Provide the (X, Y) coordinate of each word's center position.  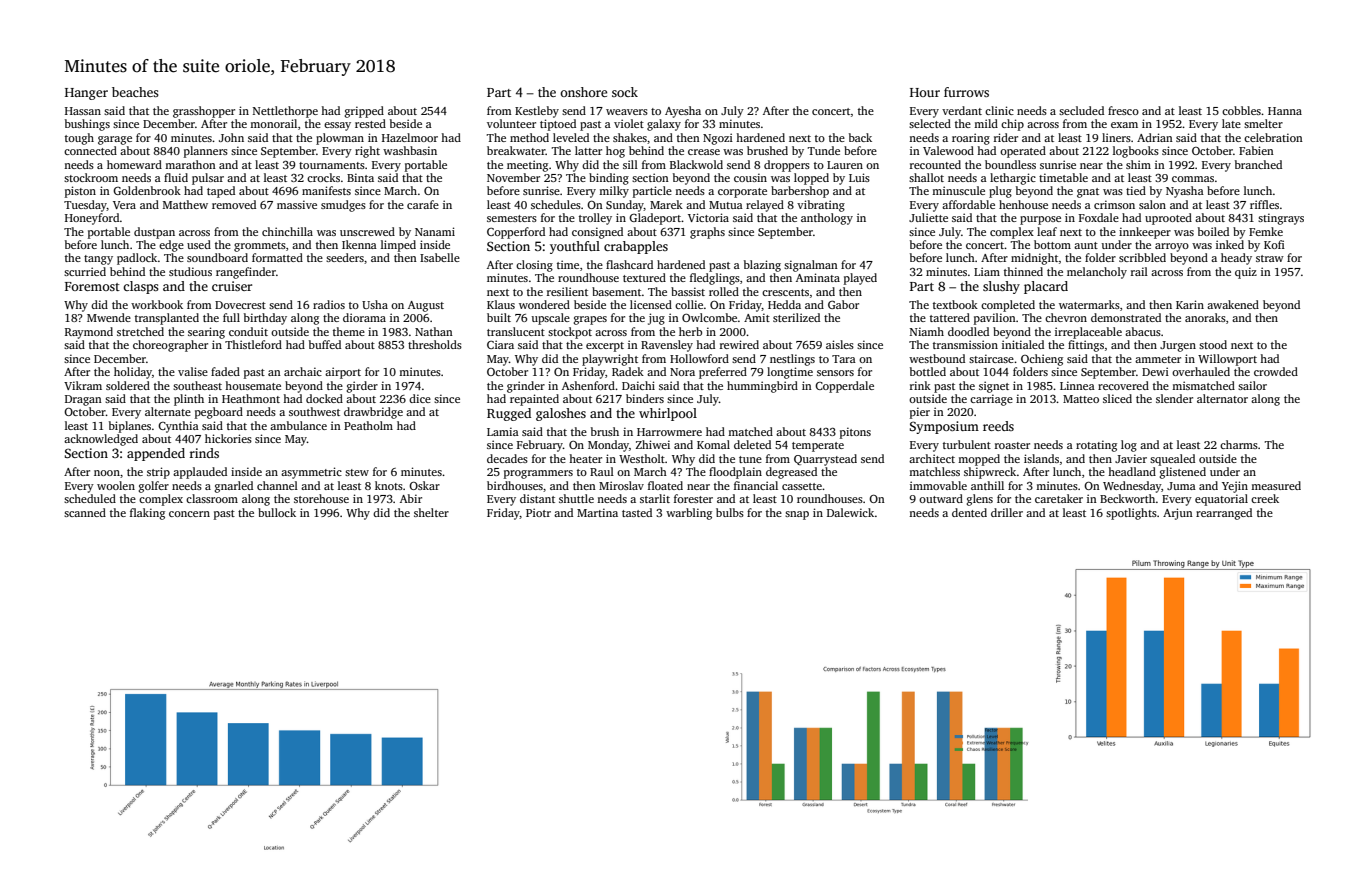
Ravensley (667, 346)
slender (1174, 398)
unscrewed (367, 231)
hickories (228, 438)
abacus (1143, 331)
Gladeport (655, 219)
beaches (135, 92)
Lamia (503, 431)
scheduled (90, 498)
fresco (1123, 110)
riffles (1264, 204)
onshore (583, 92)
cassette (802, 486)
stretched (140, 331)
